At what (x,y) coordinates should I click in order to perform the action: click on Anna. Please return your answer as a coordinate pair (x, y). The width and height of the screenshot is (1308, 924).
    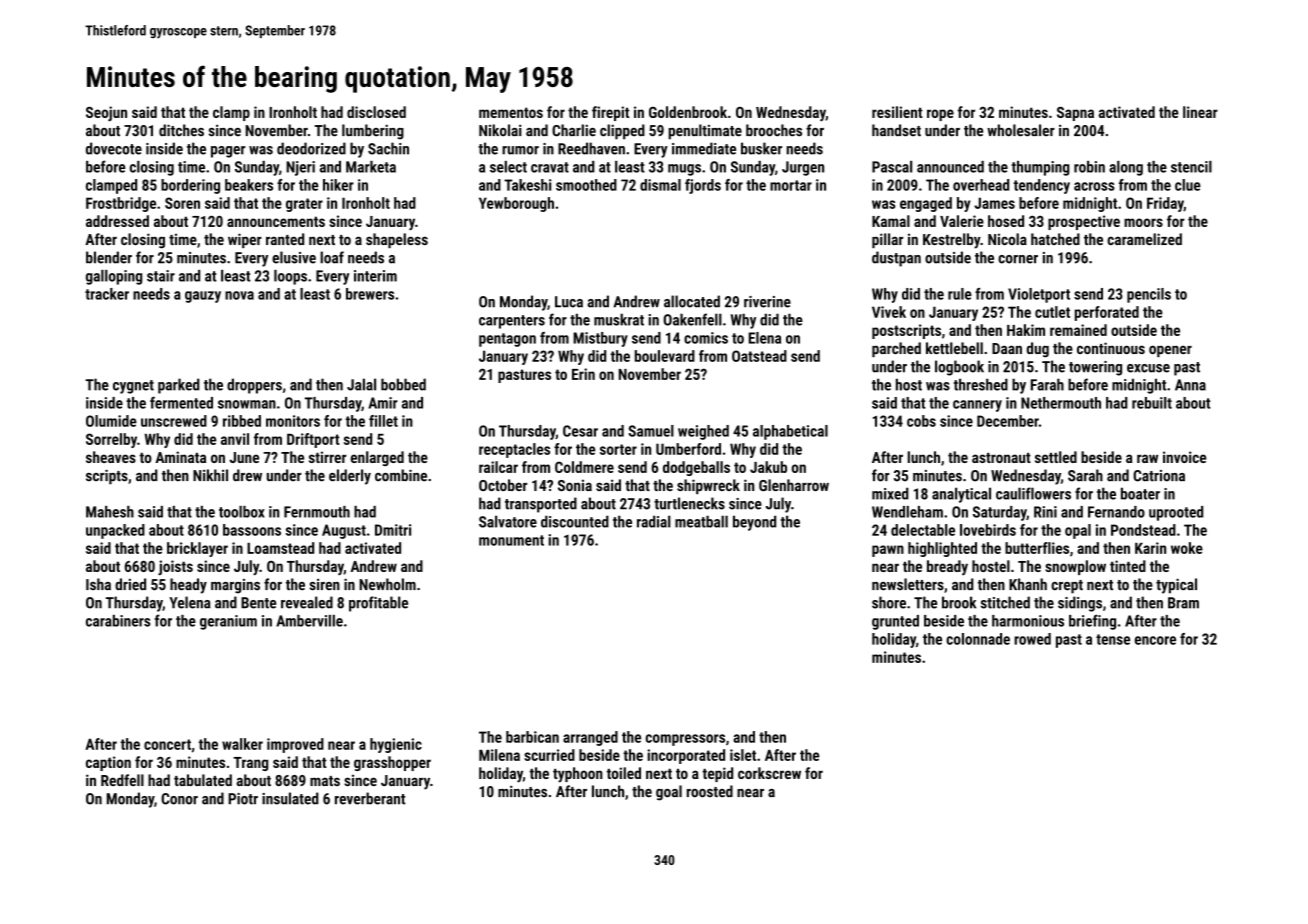
    Looking at the image, I should click on (1190, 385).
